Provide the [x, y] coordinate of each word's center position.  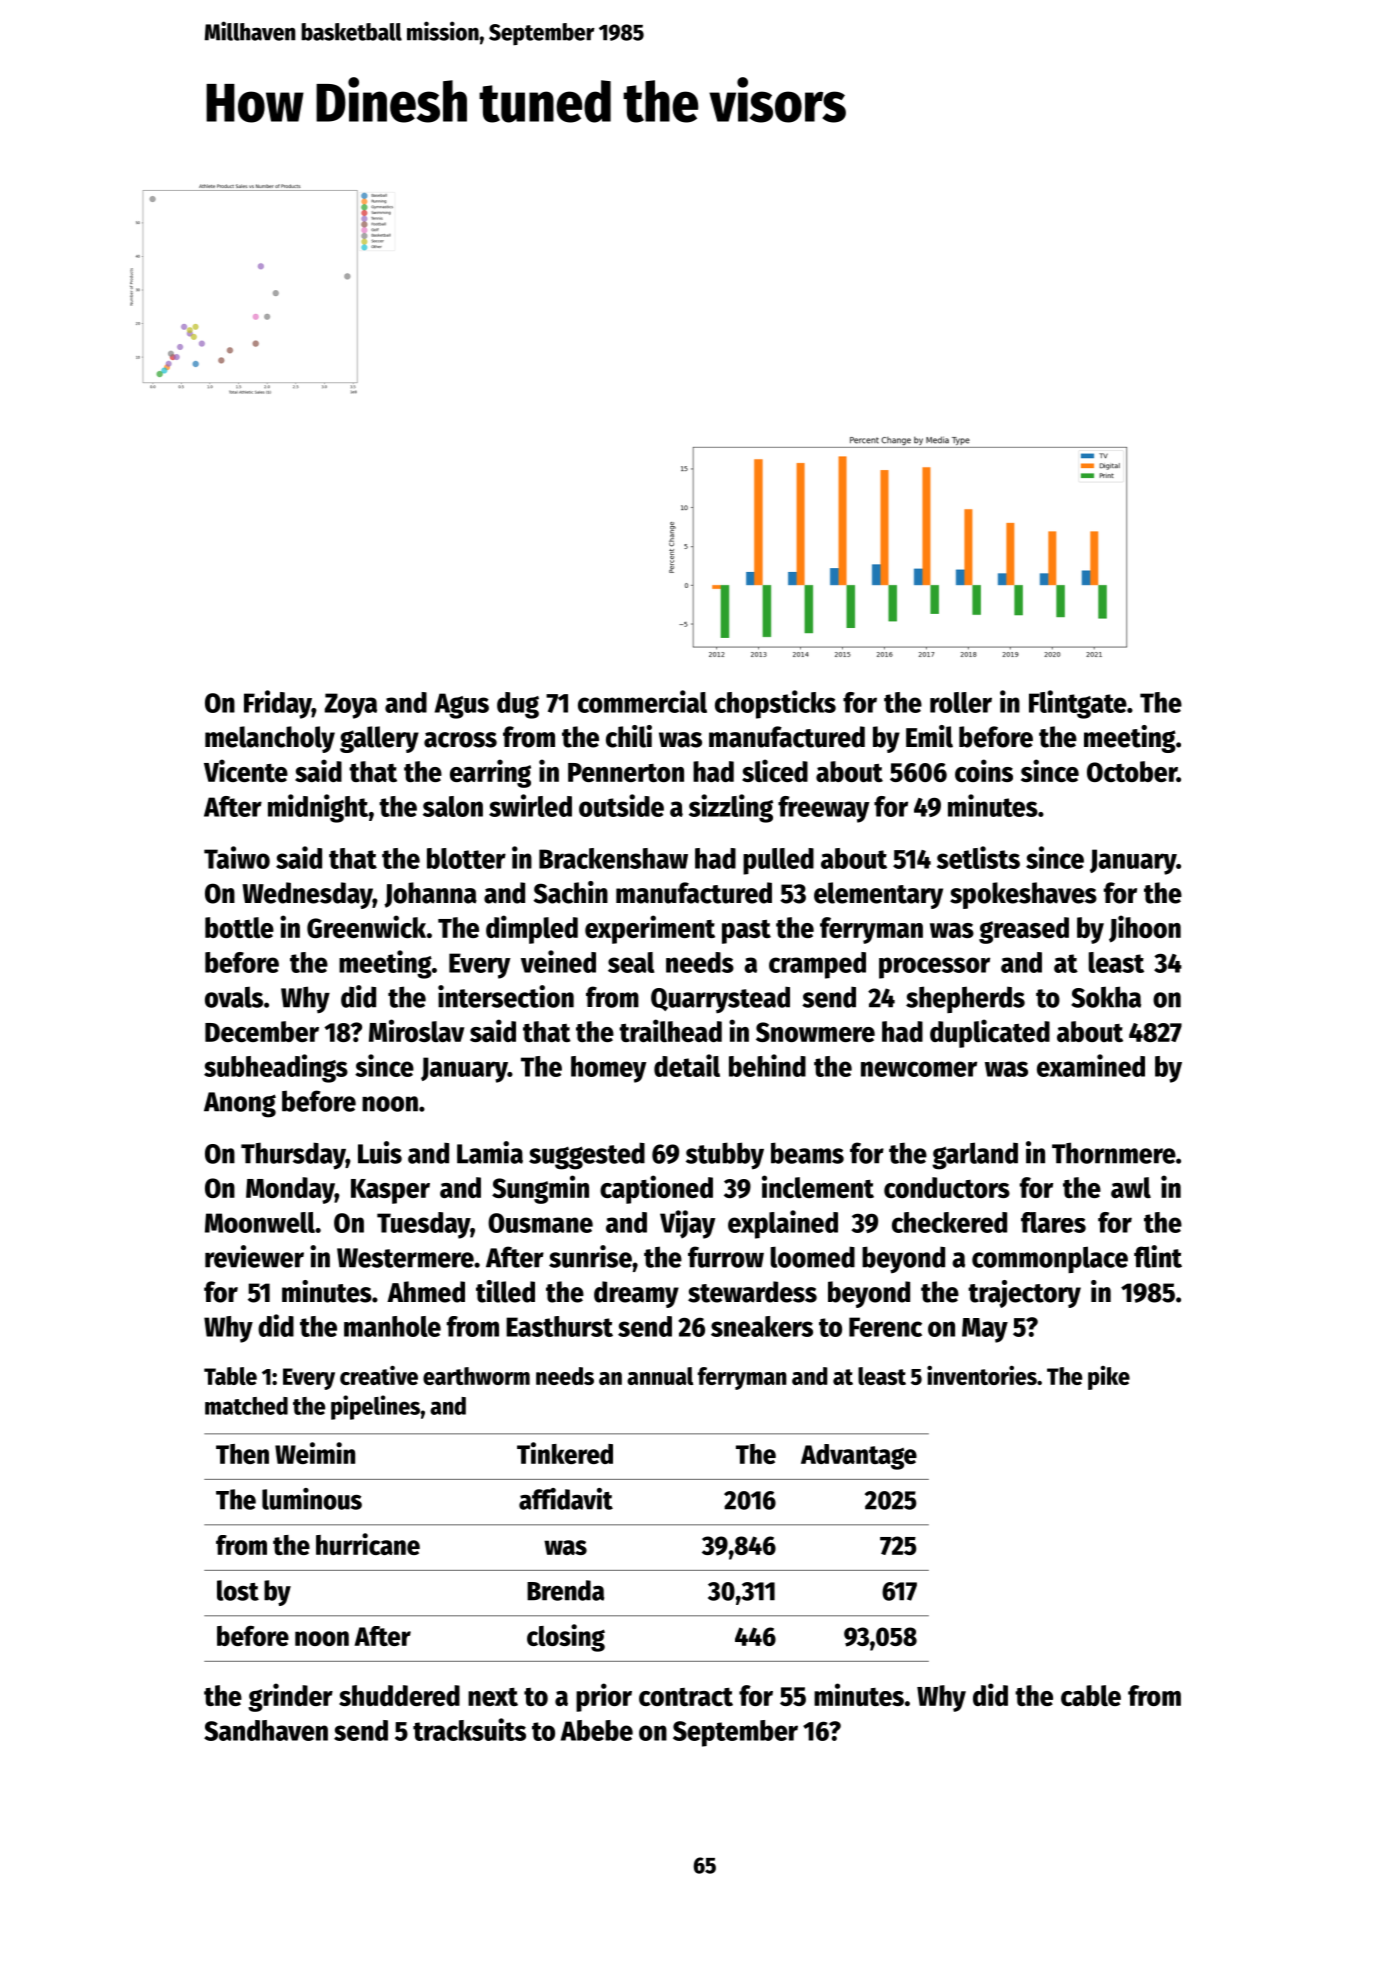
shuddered [399, 1695]
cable [1091, 1695]
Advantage [859, 1457]
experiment [650, 929]
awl [1131, 1187]
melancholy [270, 739]
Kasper [390, 1191]
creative [379, 1375]
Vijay [687, 1224]
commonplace [1050, 1259]
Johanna [430, 895]
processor [934, 968]
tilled [505, 1291]
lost [238, 1590]
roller [961, 702]
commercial [642, 701]
